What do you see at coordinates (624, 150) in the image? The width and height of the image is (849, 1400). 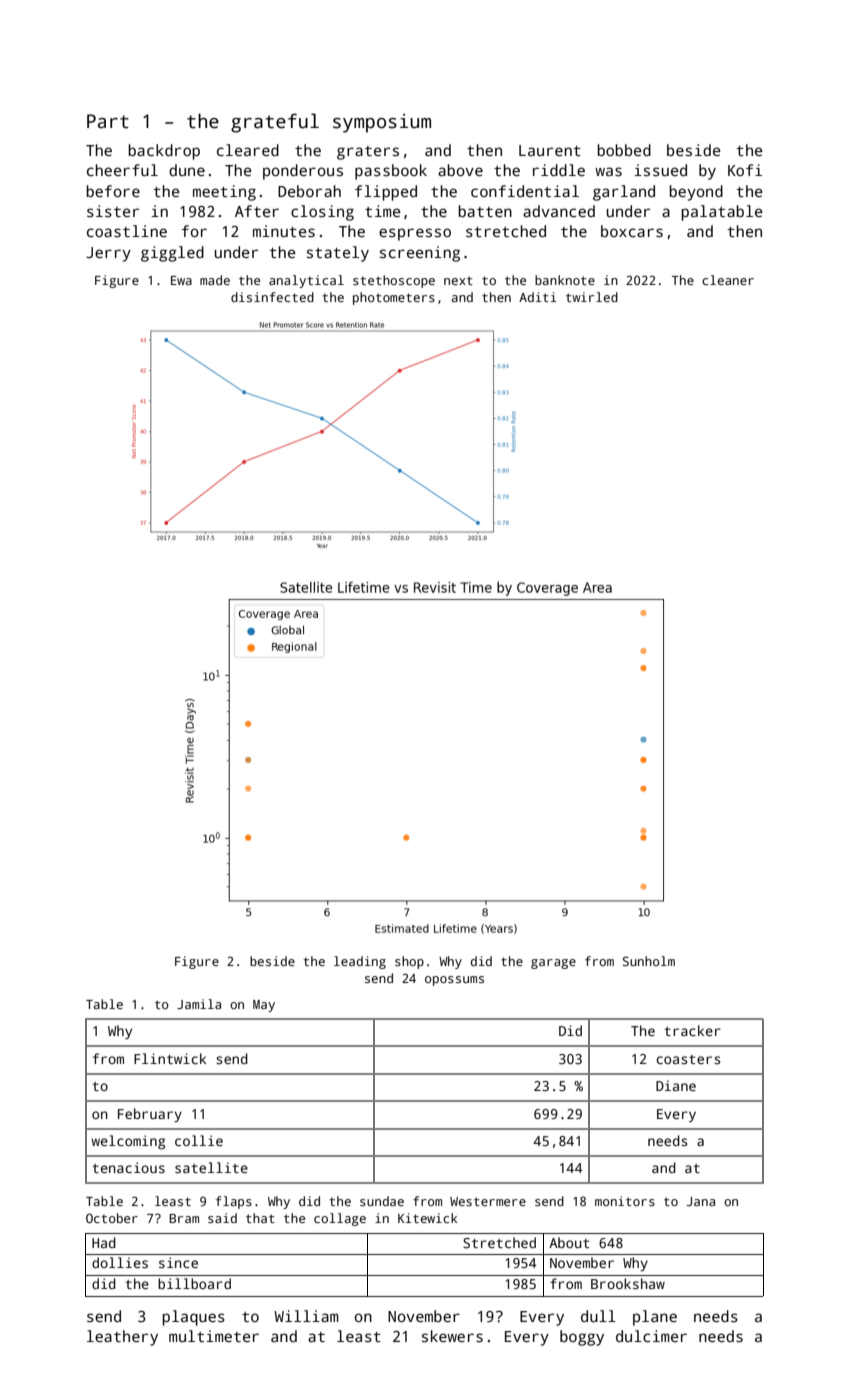 I see `bobbed` at bounding box center [624, 150].
